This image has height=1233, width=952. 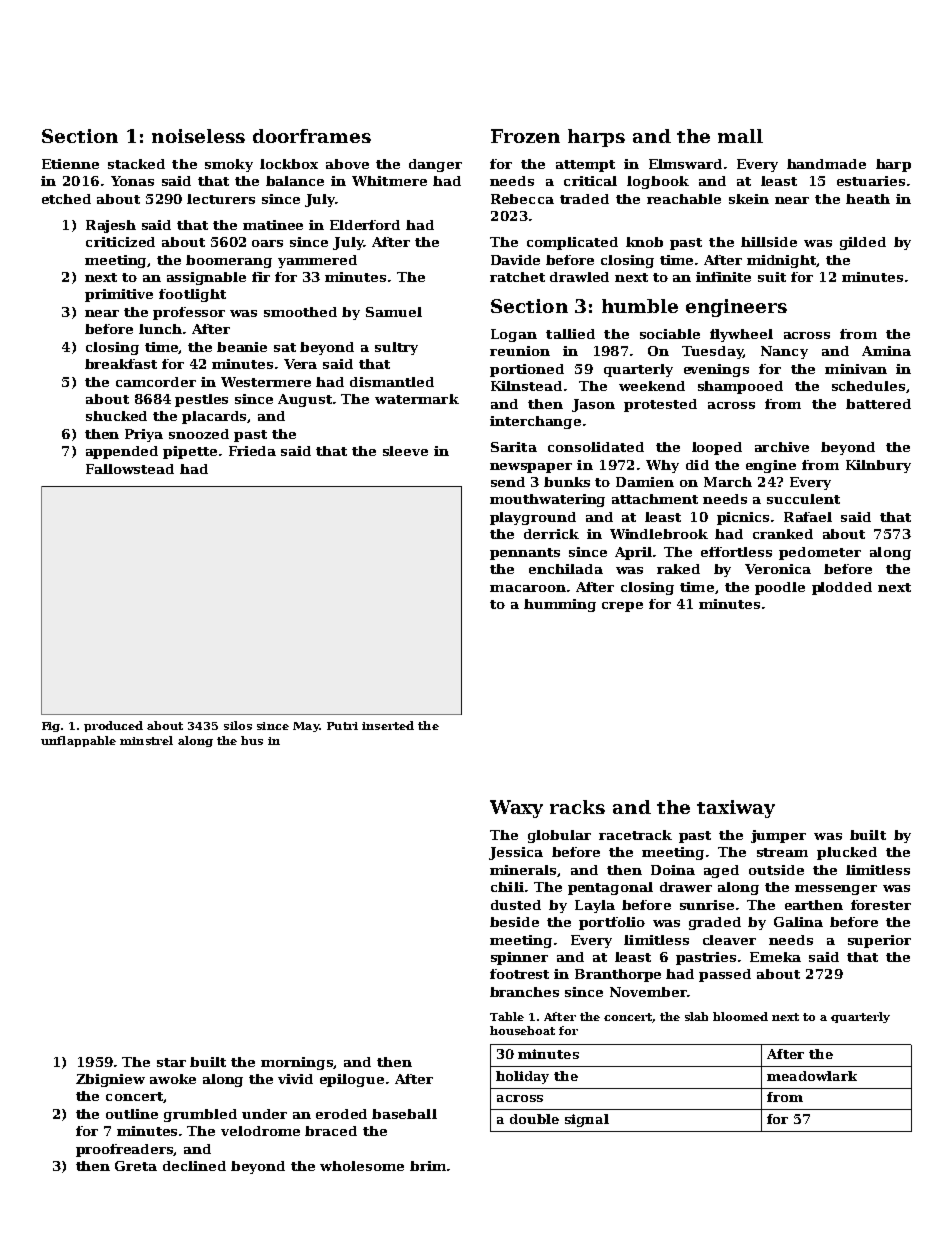 I want to click on Etienne, so click(x=70, y=164).
